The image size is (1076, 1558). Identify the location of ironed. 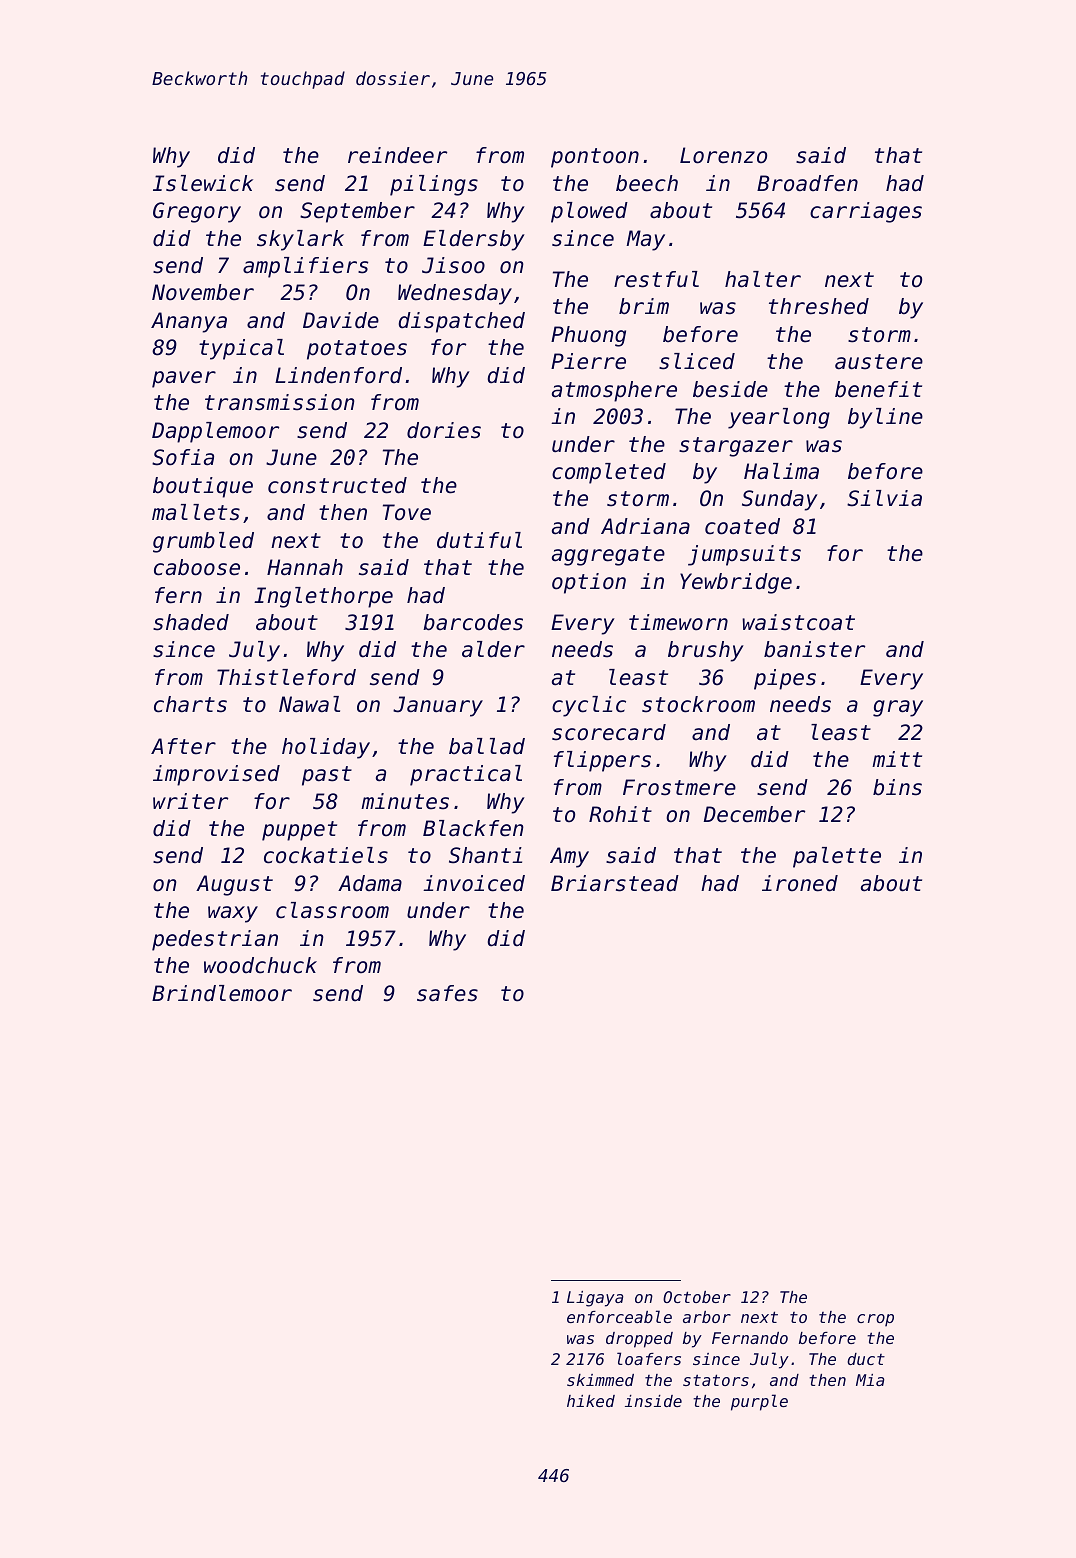
(800, 883).
